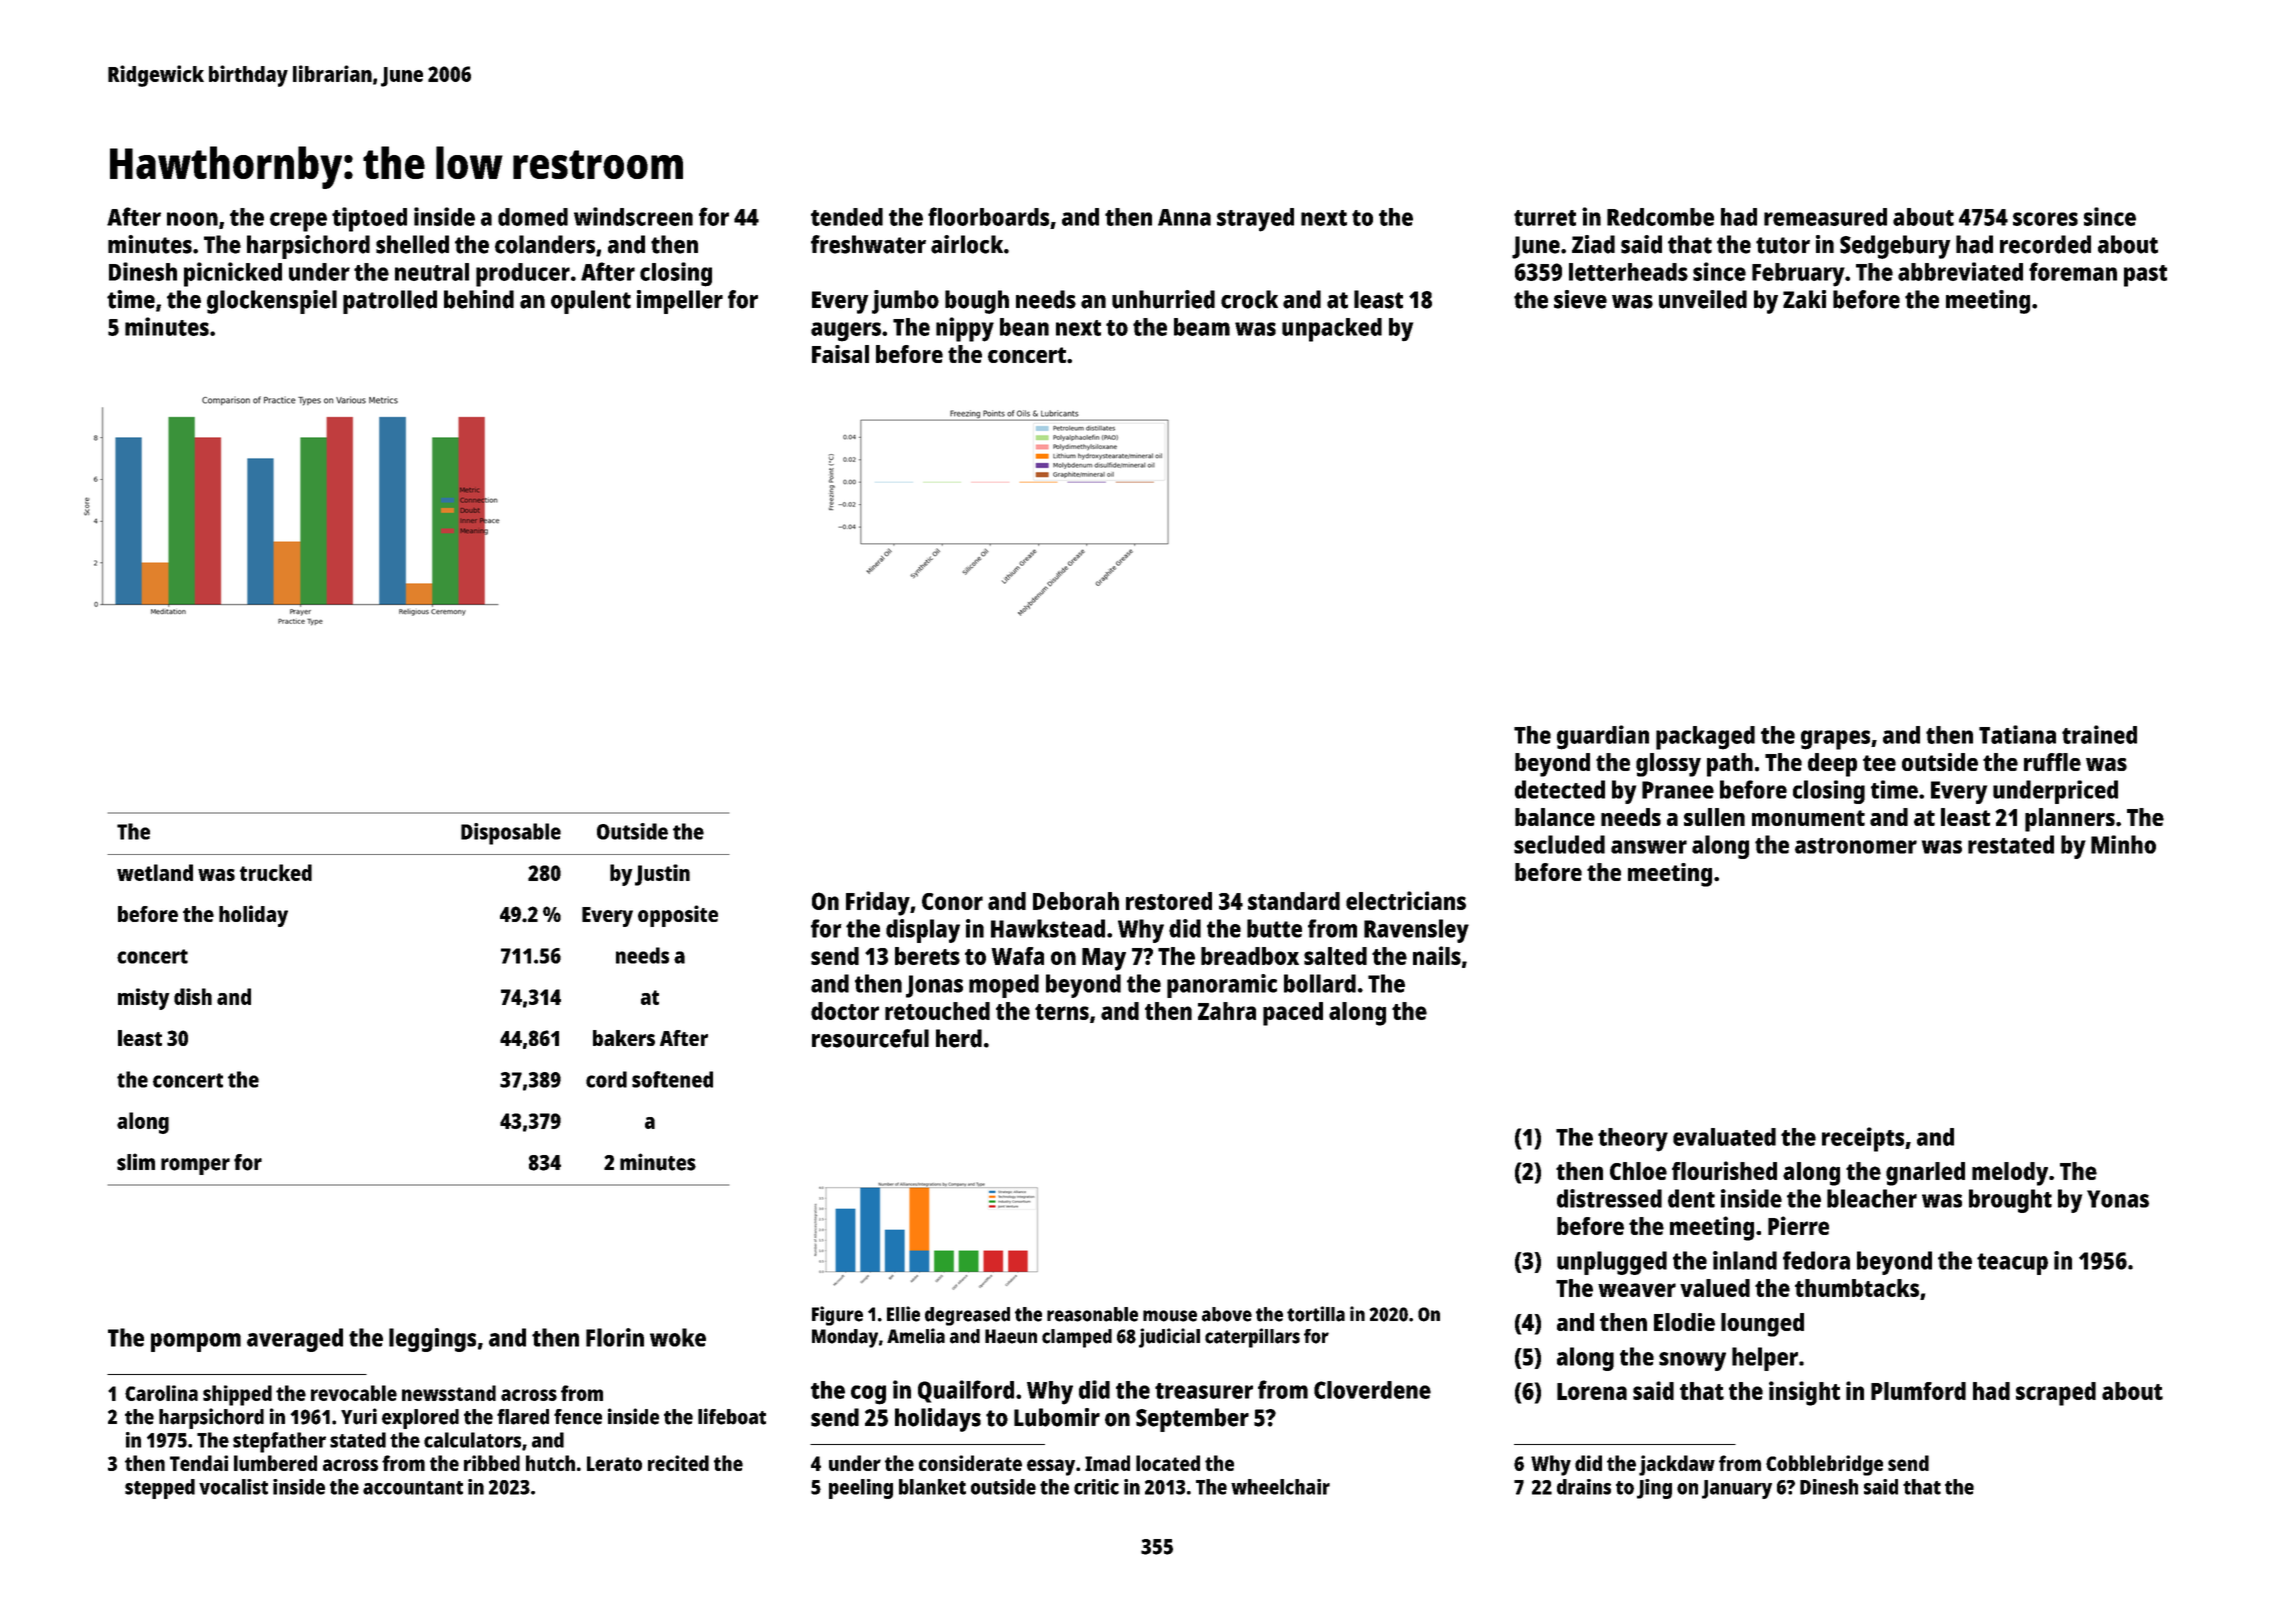 Image resolution: width=2282 pixels, height=1614 pixels. Describe the element at coordinates (840, 354) in the screenshot. I see `Faisal` at that location.
